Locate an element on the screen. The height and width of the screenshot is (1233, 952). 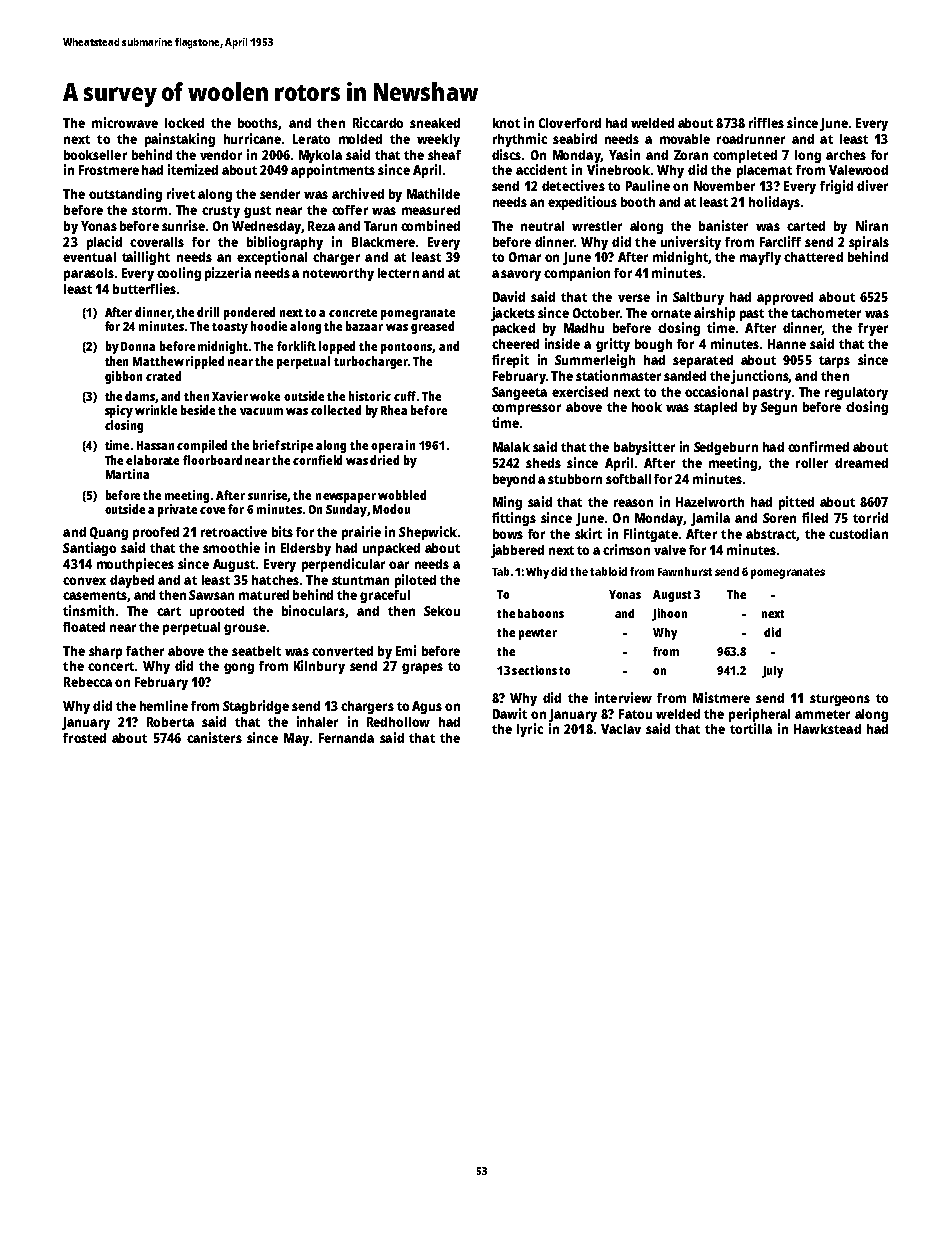
sheaf is located at coordinates (444, 155).
